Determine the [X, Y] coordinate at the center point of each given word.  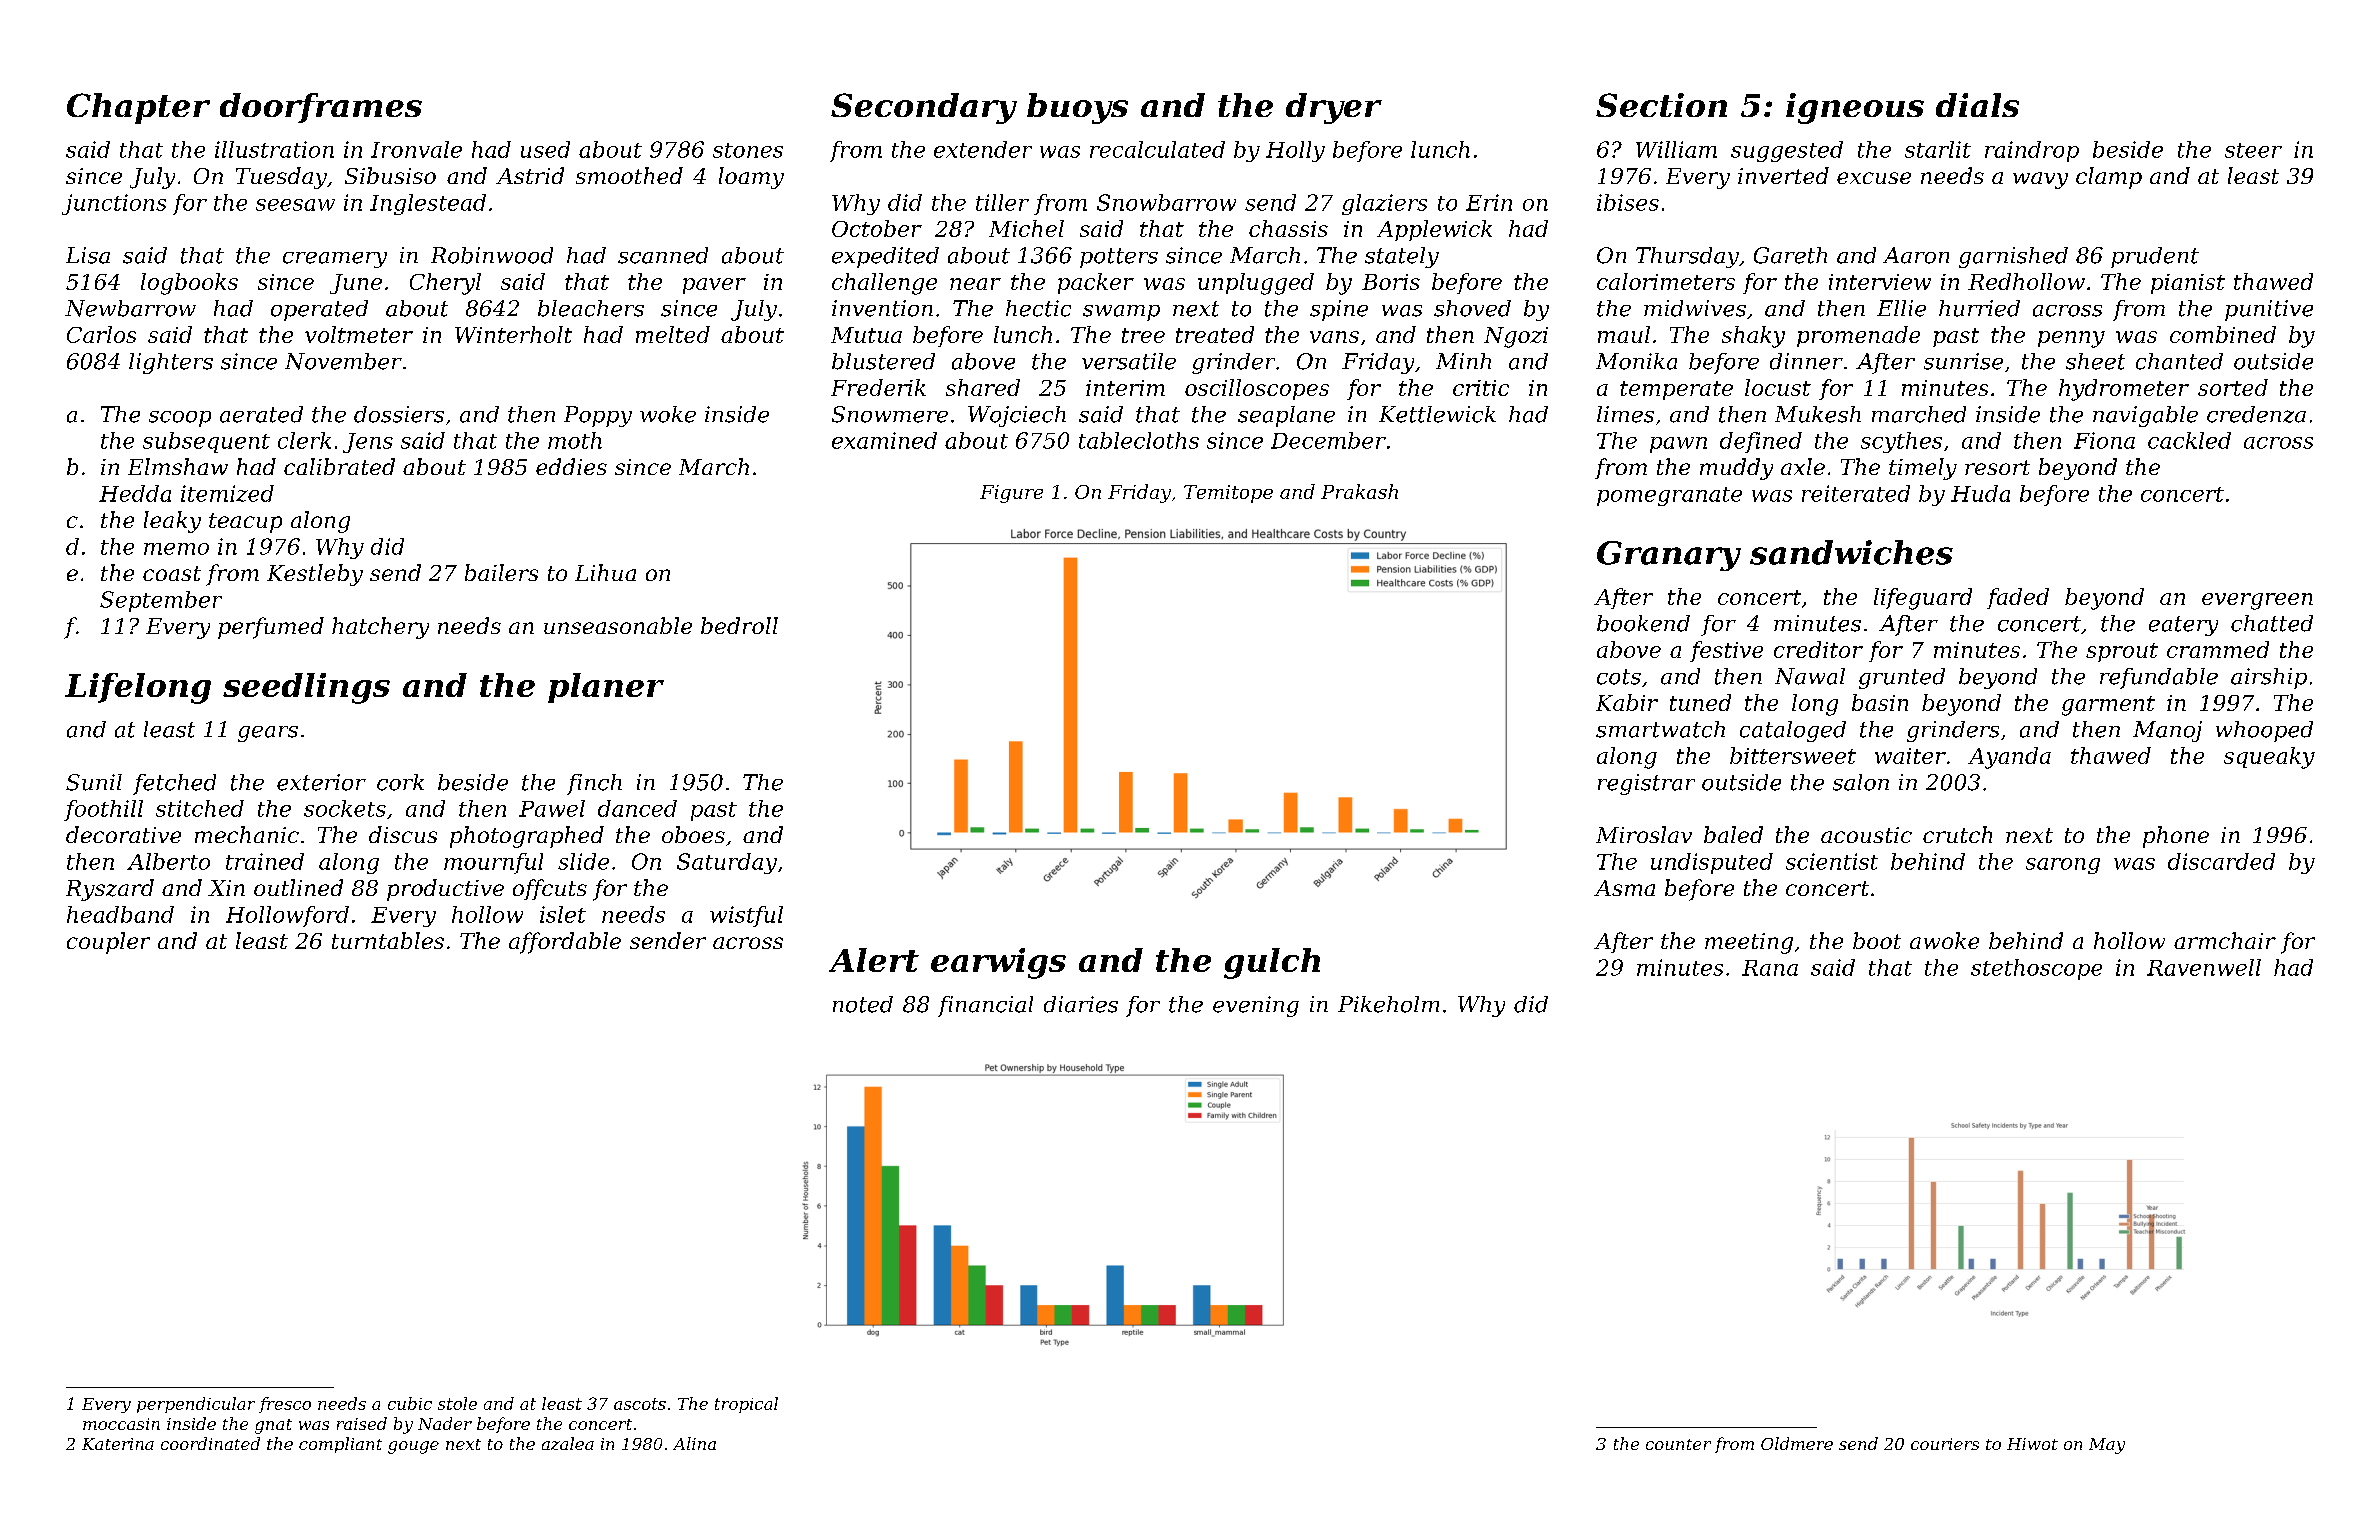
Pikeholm [1388, 1004]
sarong [2063, 866]
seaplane [1286, 416]
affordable [565, 943]
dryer [1334, 108]
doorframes [321, 108]
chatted [2272, 623]
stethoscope [2036, 969]
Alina [694, 1443]
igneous [1855, 108]
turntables [388, 940]
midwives [1695, 308]
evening [1256, 1006]
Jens [368, 443]
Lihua [605, 572]
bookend [1643, 623]
